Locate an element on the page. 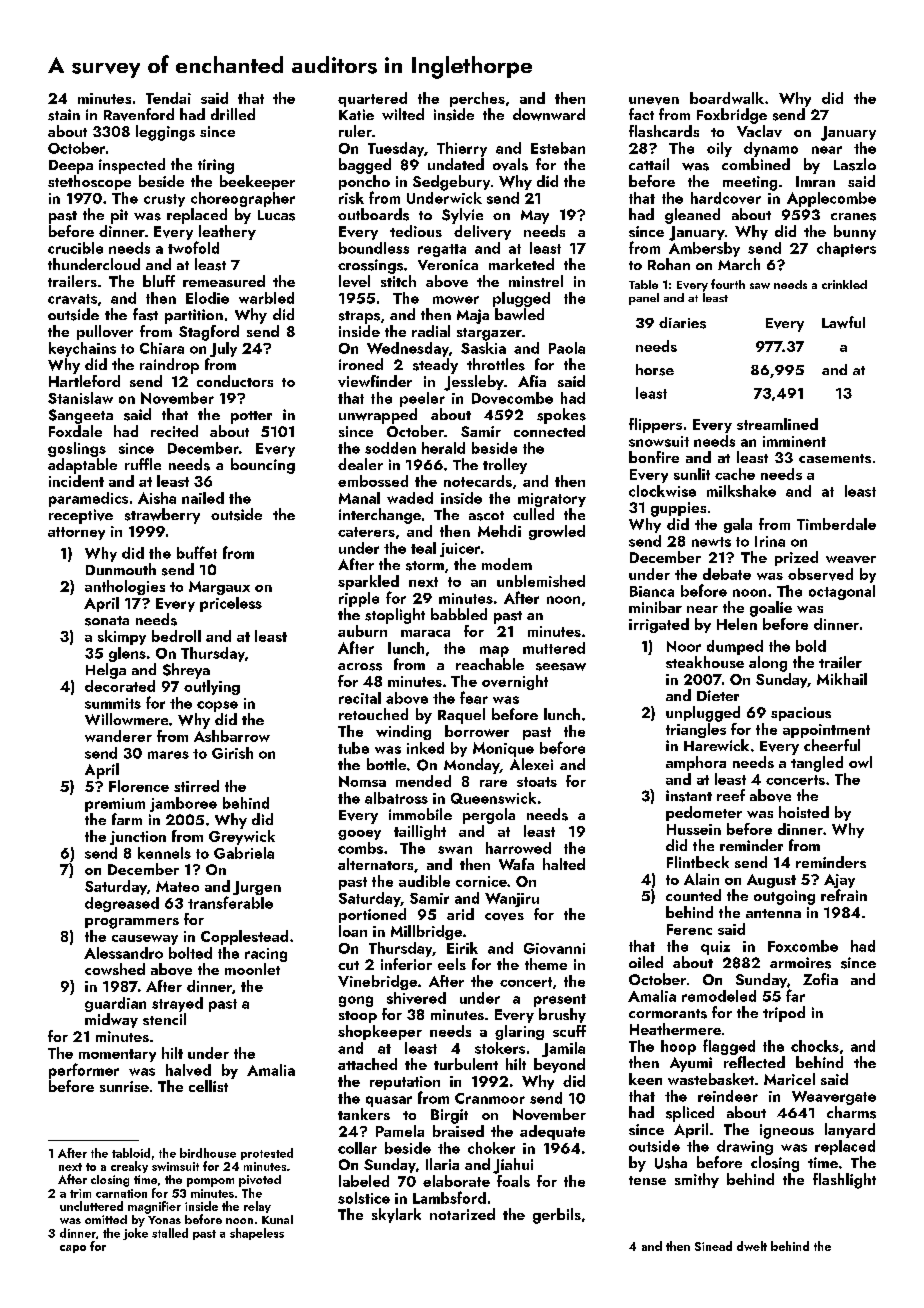 This image has height=1308, width=924. cattail is located at coordinates (649, 164).
